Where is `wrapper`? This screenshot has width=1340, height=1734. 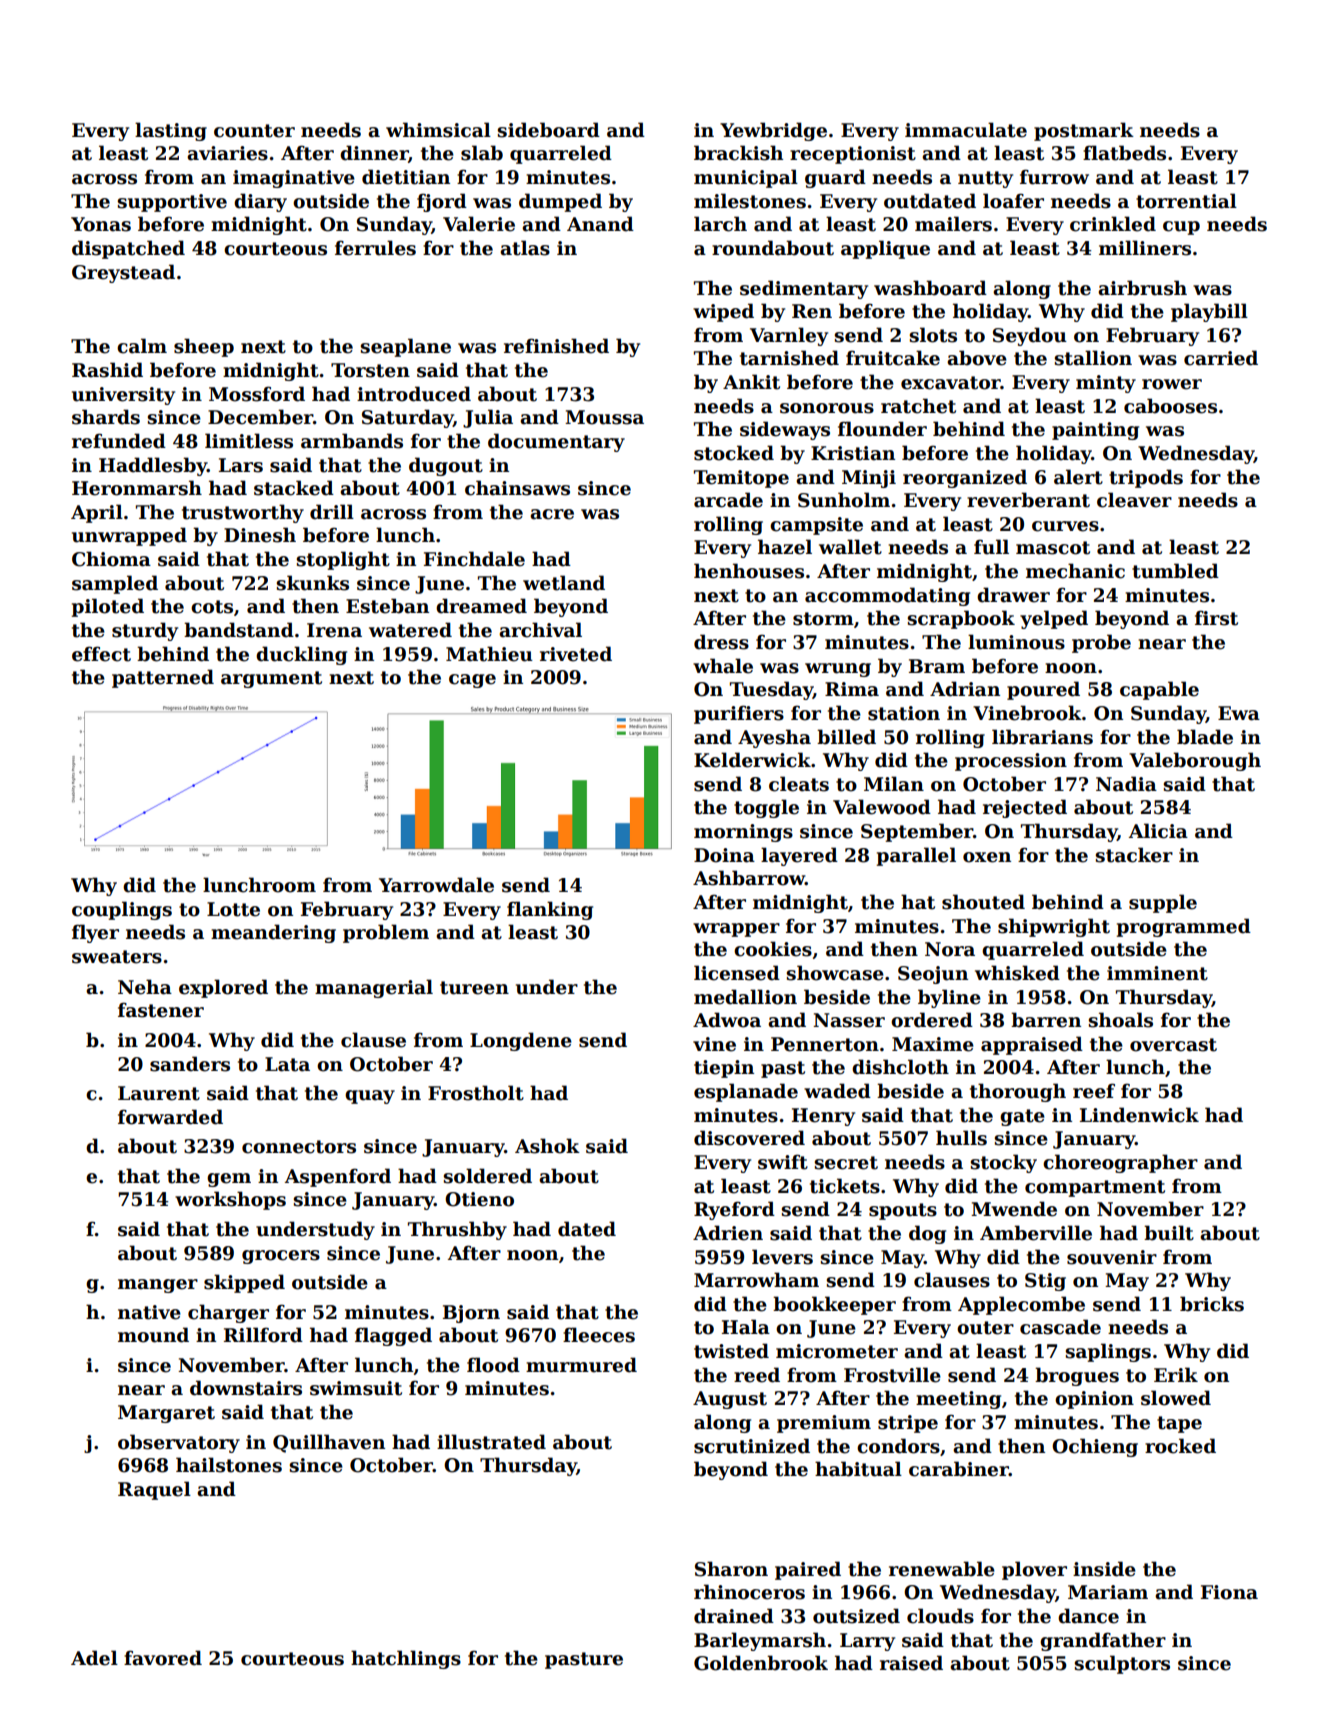 wrapper is located at coordinates (736, 930).
